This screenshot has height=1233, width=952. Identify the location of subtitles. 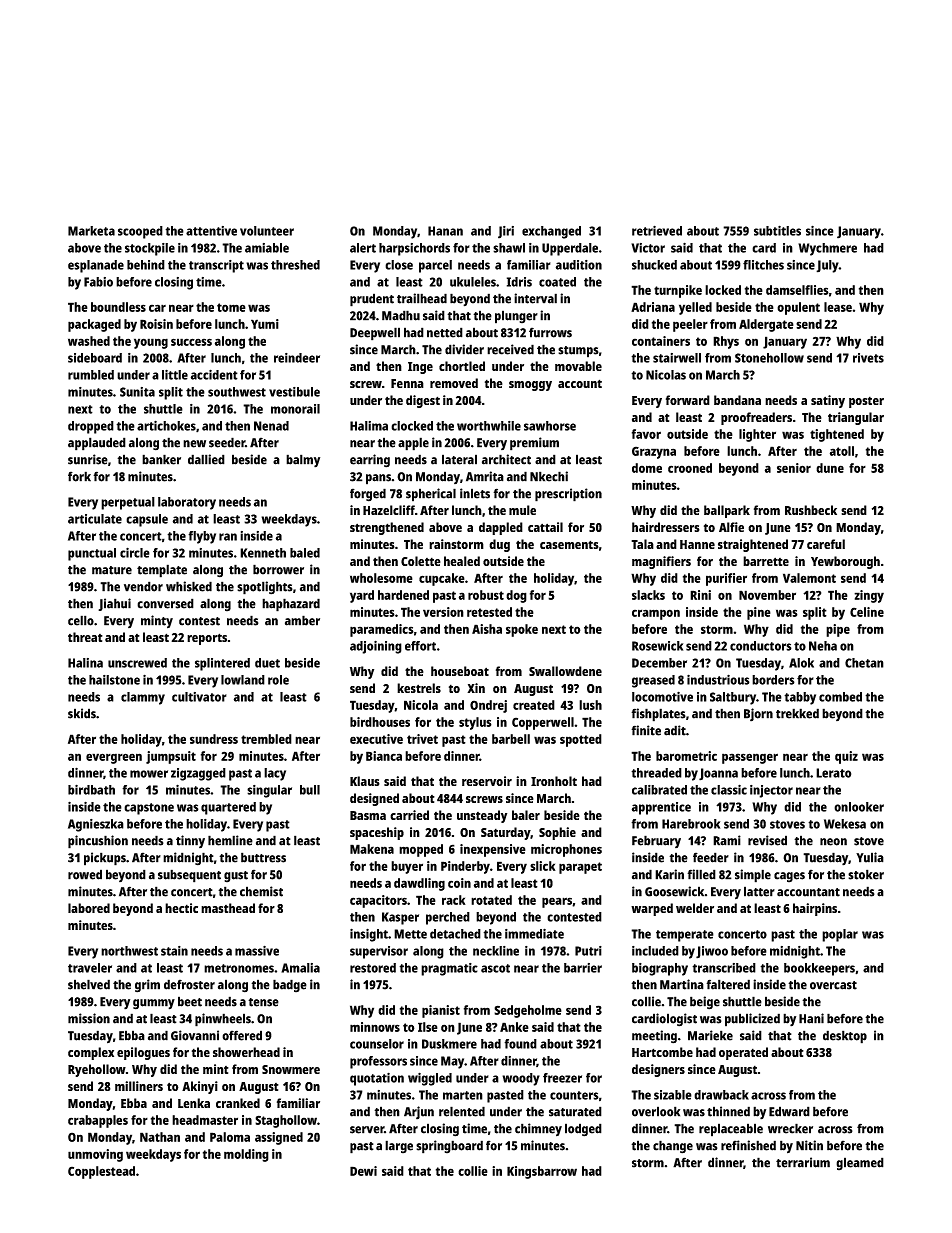
(777, 230).
